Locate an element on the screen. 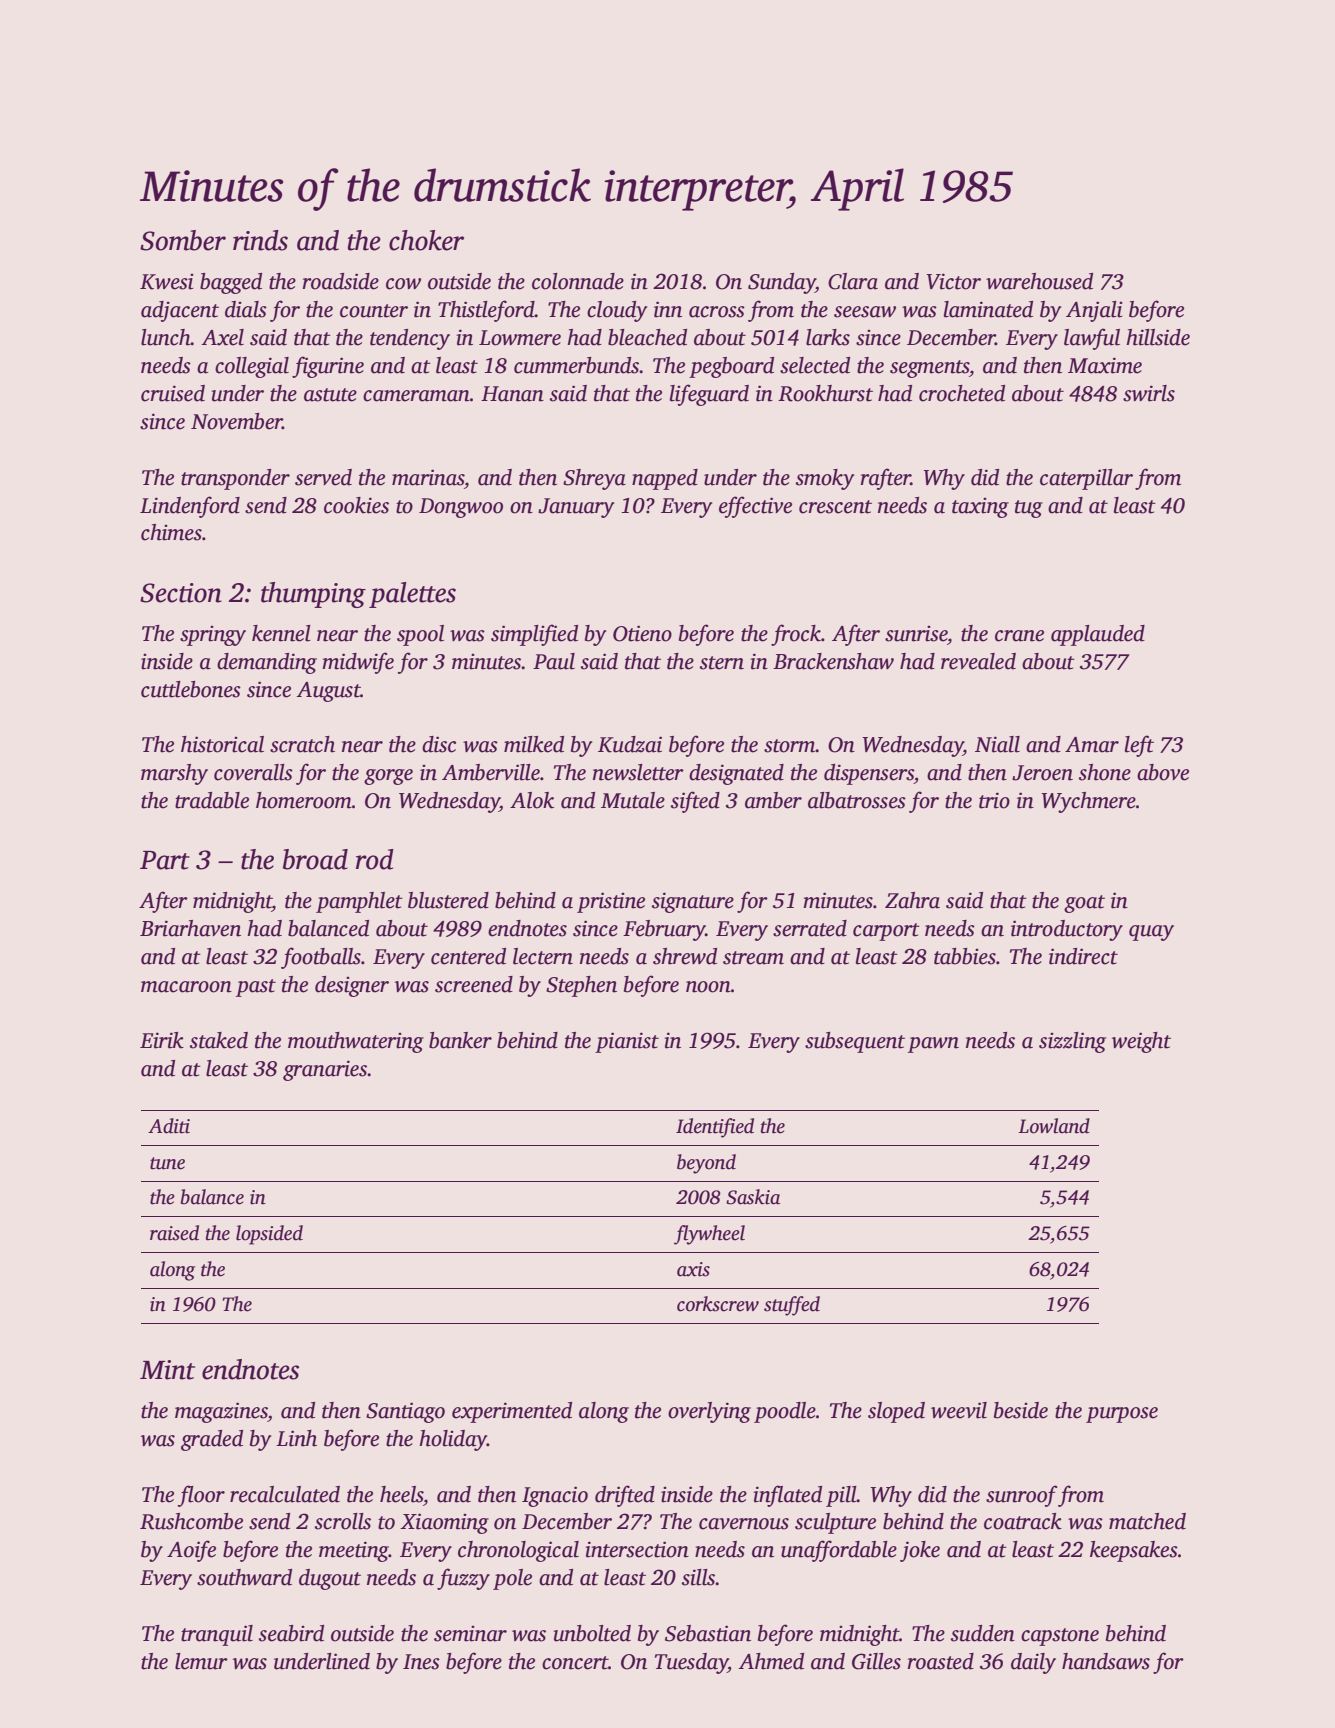  scrolls is located at coordinates (343, 1521).
